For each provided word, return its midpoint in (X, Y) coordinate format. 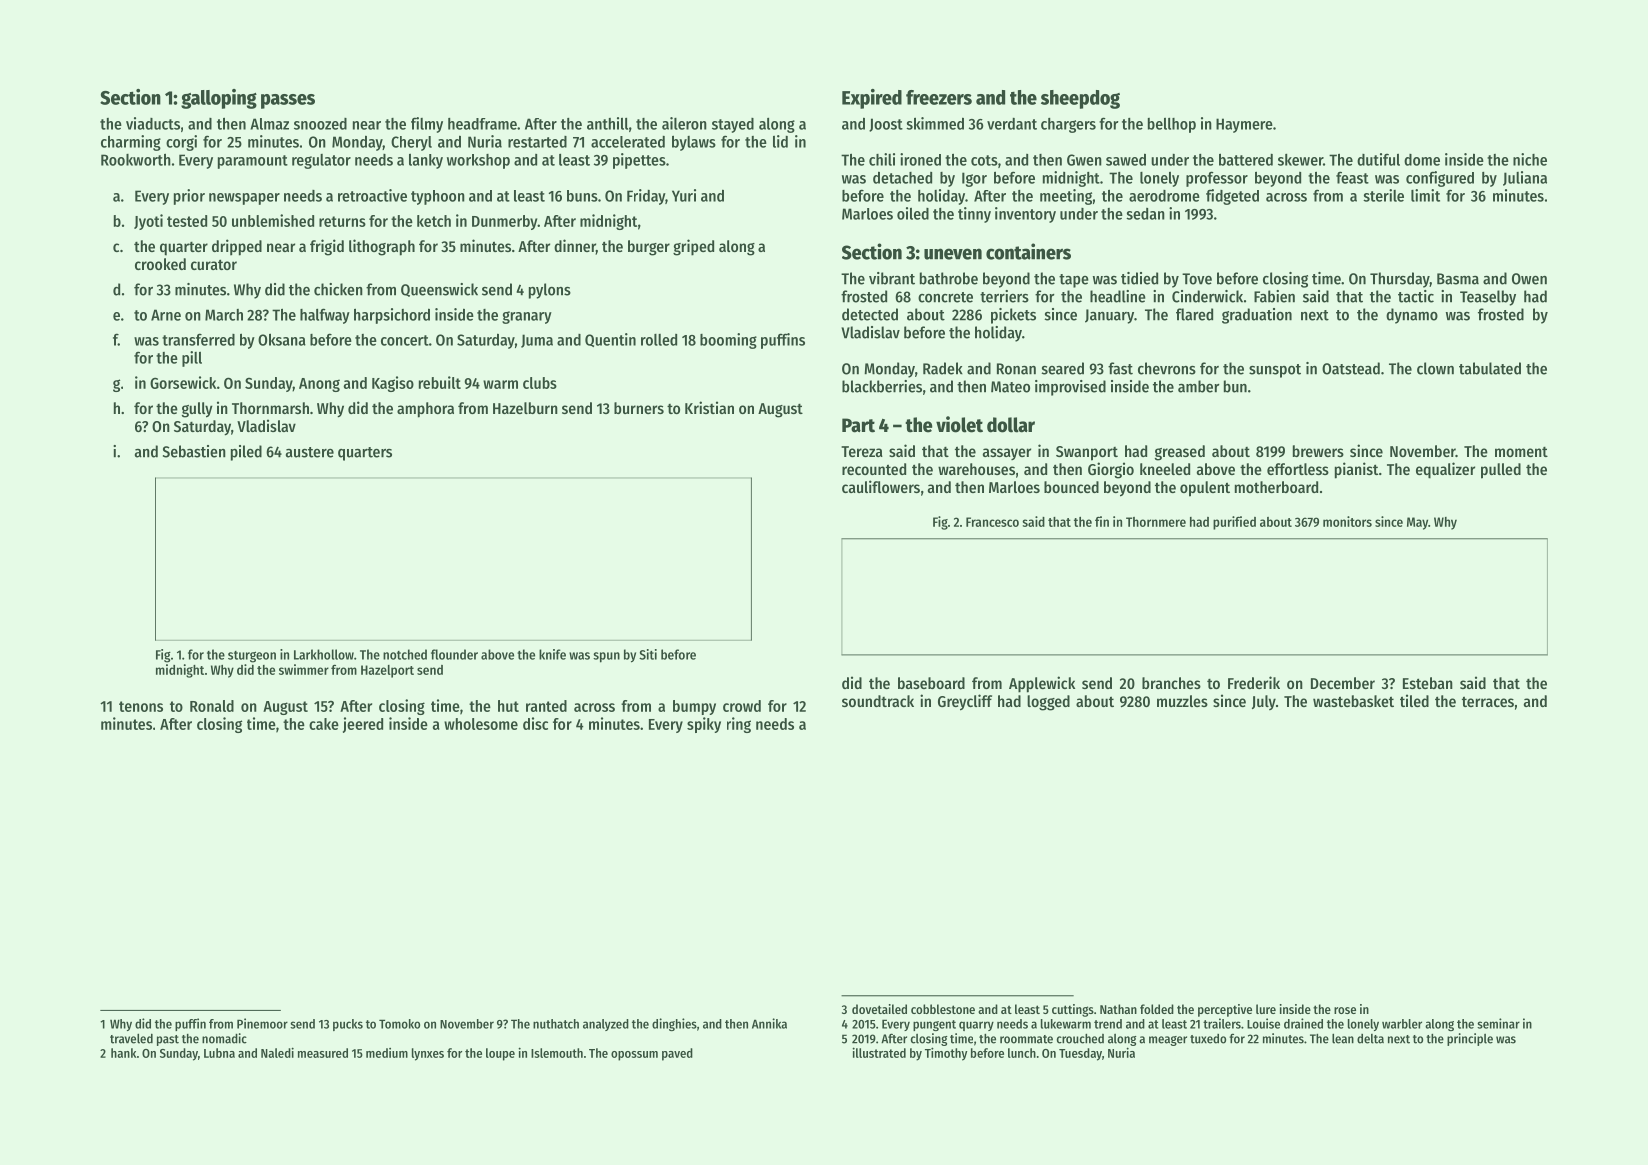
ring (739, 725)
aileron (684, 123)
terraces (1488, 701)
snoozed (320, 124)
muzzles (1182, 701)
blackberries (882, 386)
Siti (648, 654)
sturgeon (252, 657)
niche (1530, 159)
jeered (363, 725)
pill (192, 359)
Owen (1529, 279)
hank (123, 1053)
